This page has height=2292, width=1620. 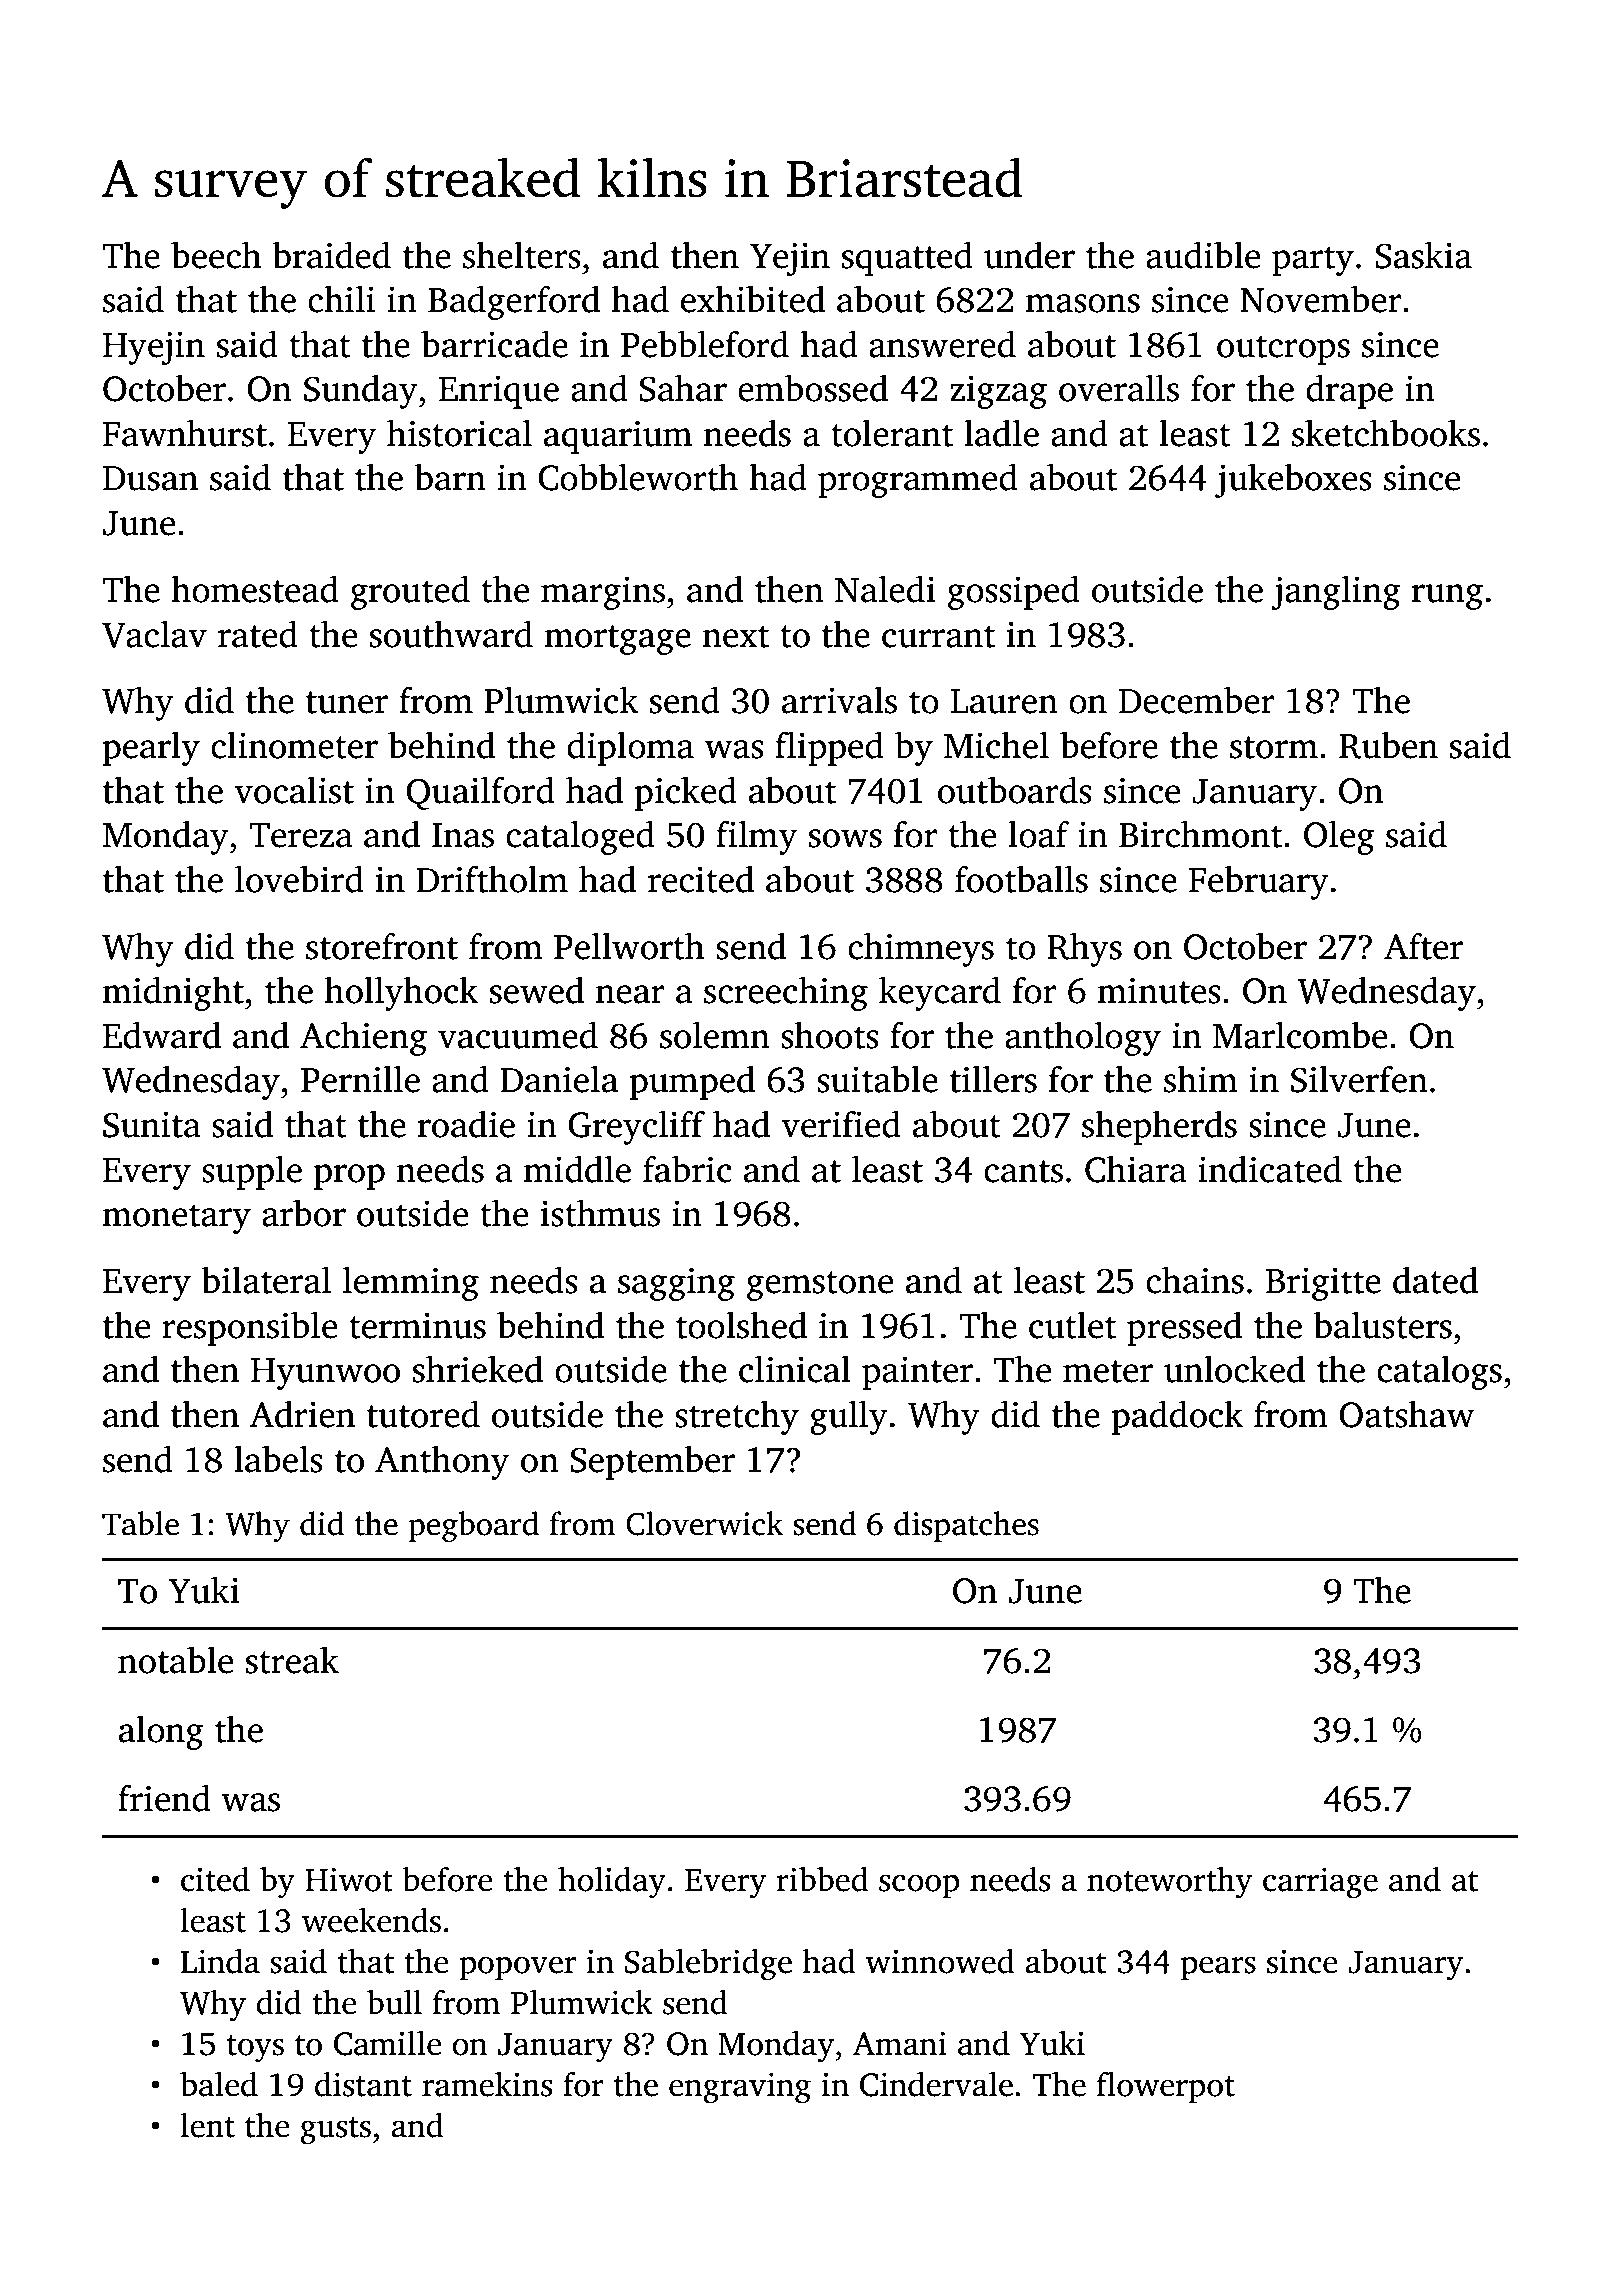 I want to click on September, so click(x=652, y=1462).
